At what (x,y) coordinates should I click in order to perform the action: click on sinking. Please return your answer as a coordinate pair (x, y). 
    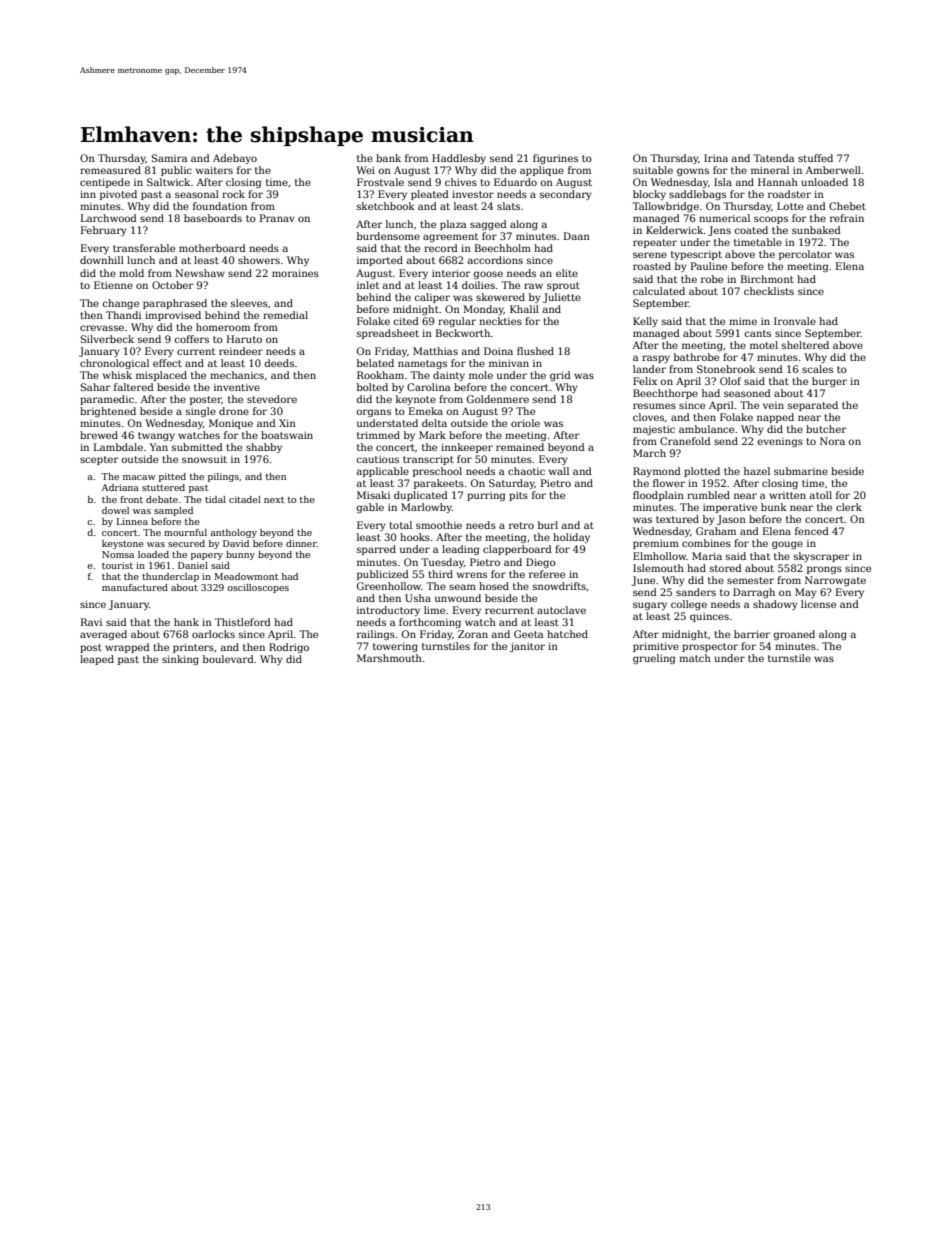
    Looking at the image, I should click on (180, 660).
